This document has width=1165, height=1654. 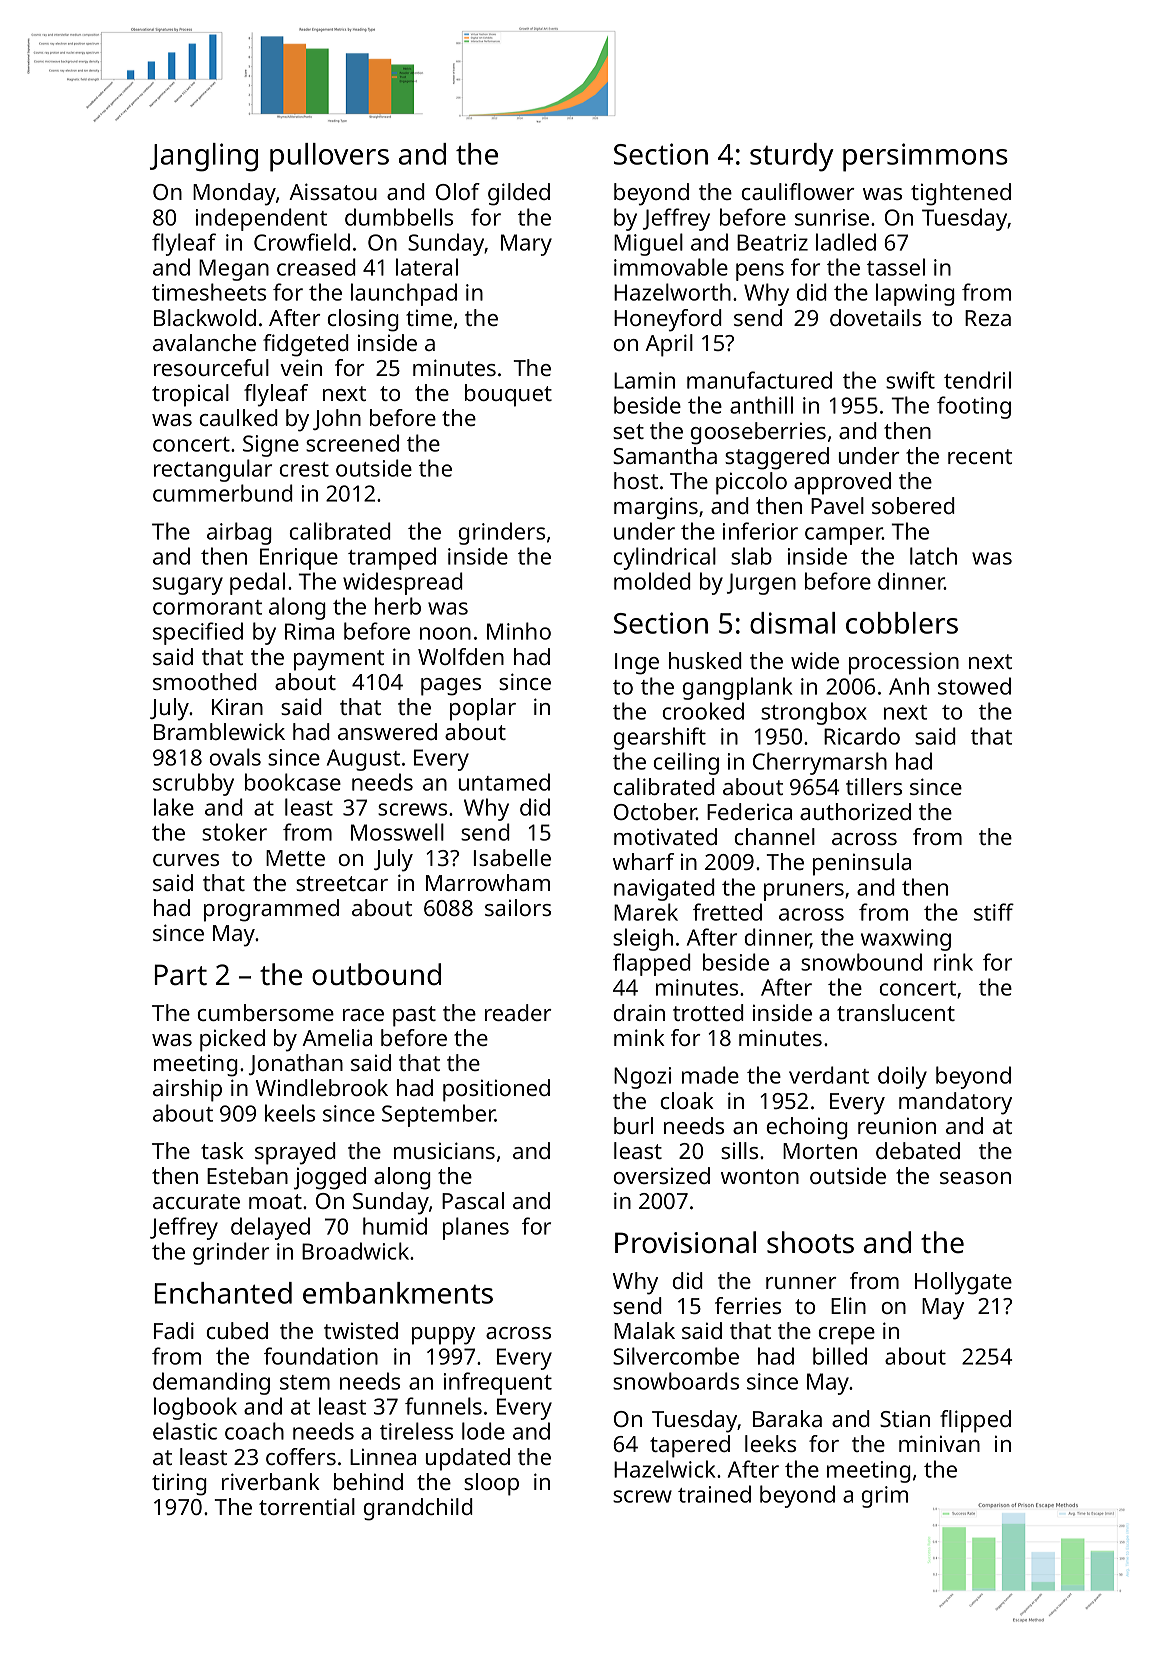 What do you see at coordinates (198, 633) in the document?
I see `specified` at bounding box center [198, 633].
